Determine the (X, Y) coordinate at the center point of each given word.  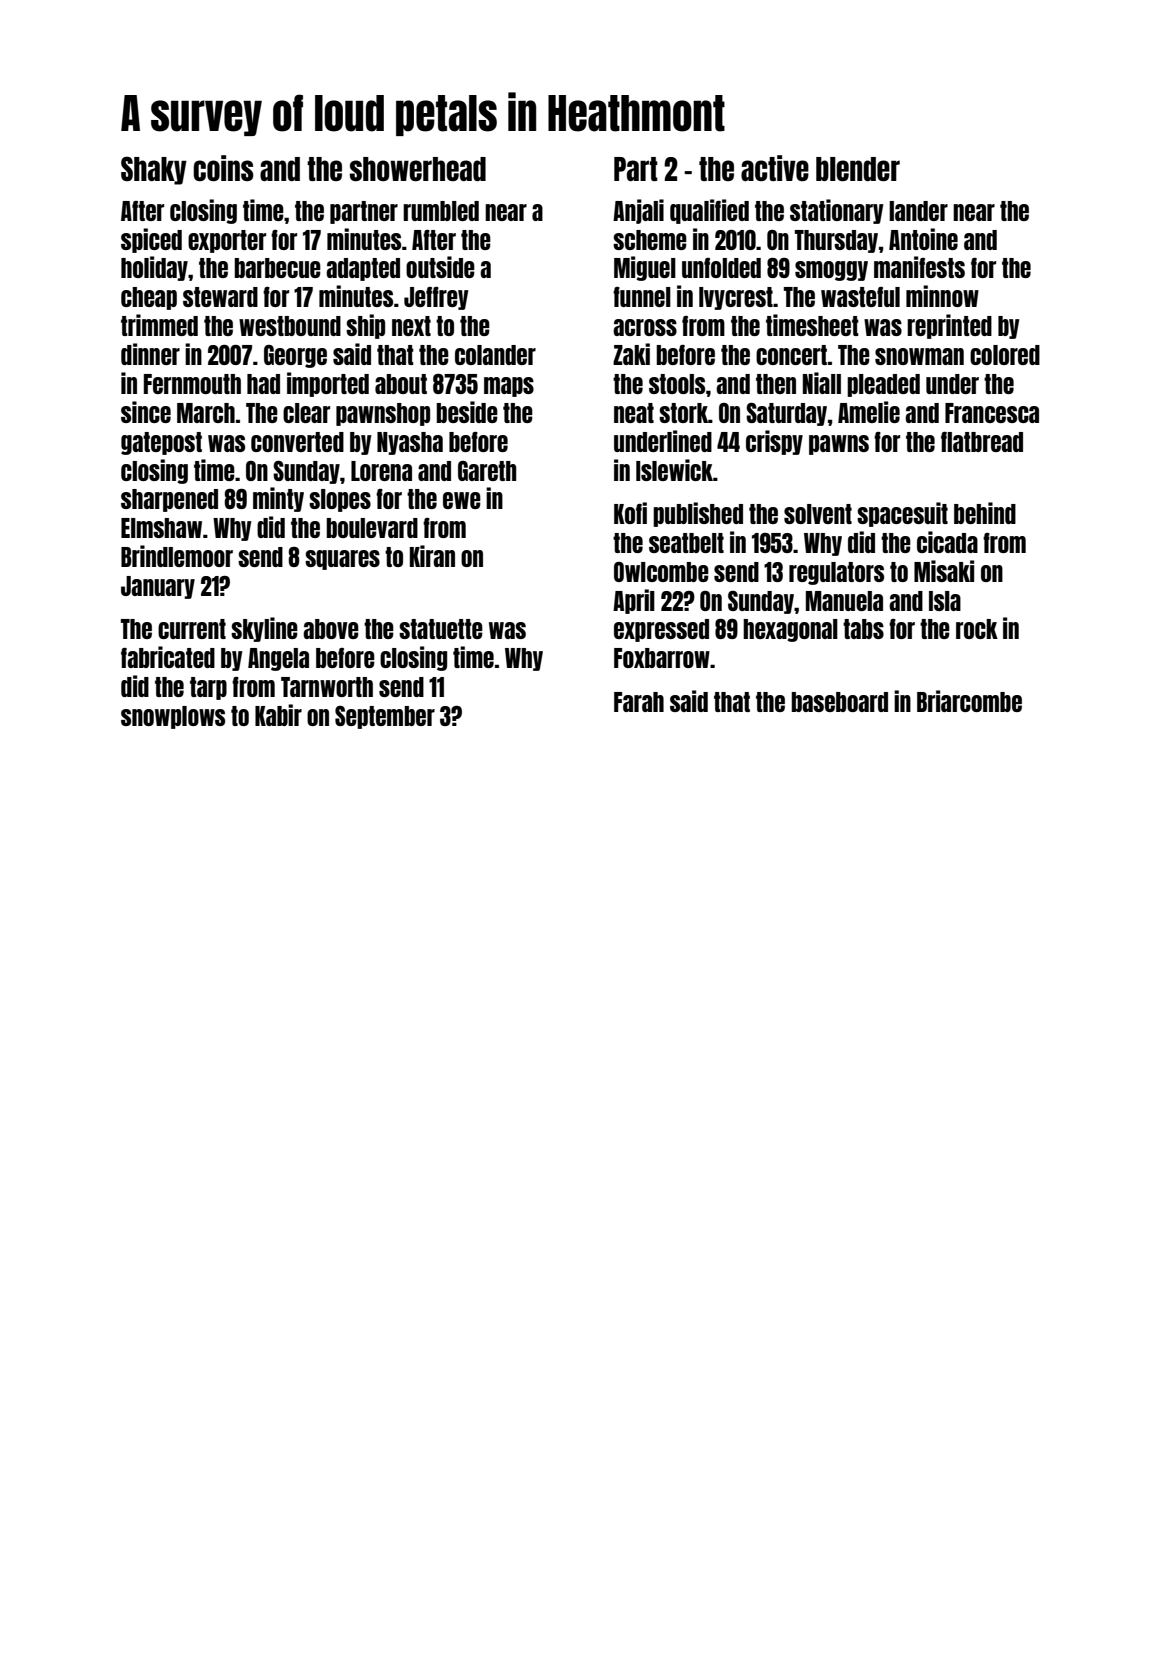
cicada (947, 542)
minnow (942, 296)
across (645, 327)
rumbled (441, 211)
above (331, 629)
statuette (441, 629)
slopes (340, 500)
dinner (150, 354)
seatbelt (686, 543)
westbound (290, 326)
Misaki (944, 571)
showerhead (418, 169)
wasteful (860, 297)
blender (858, 169)
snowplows (173, 717)
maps (509, 387)
